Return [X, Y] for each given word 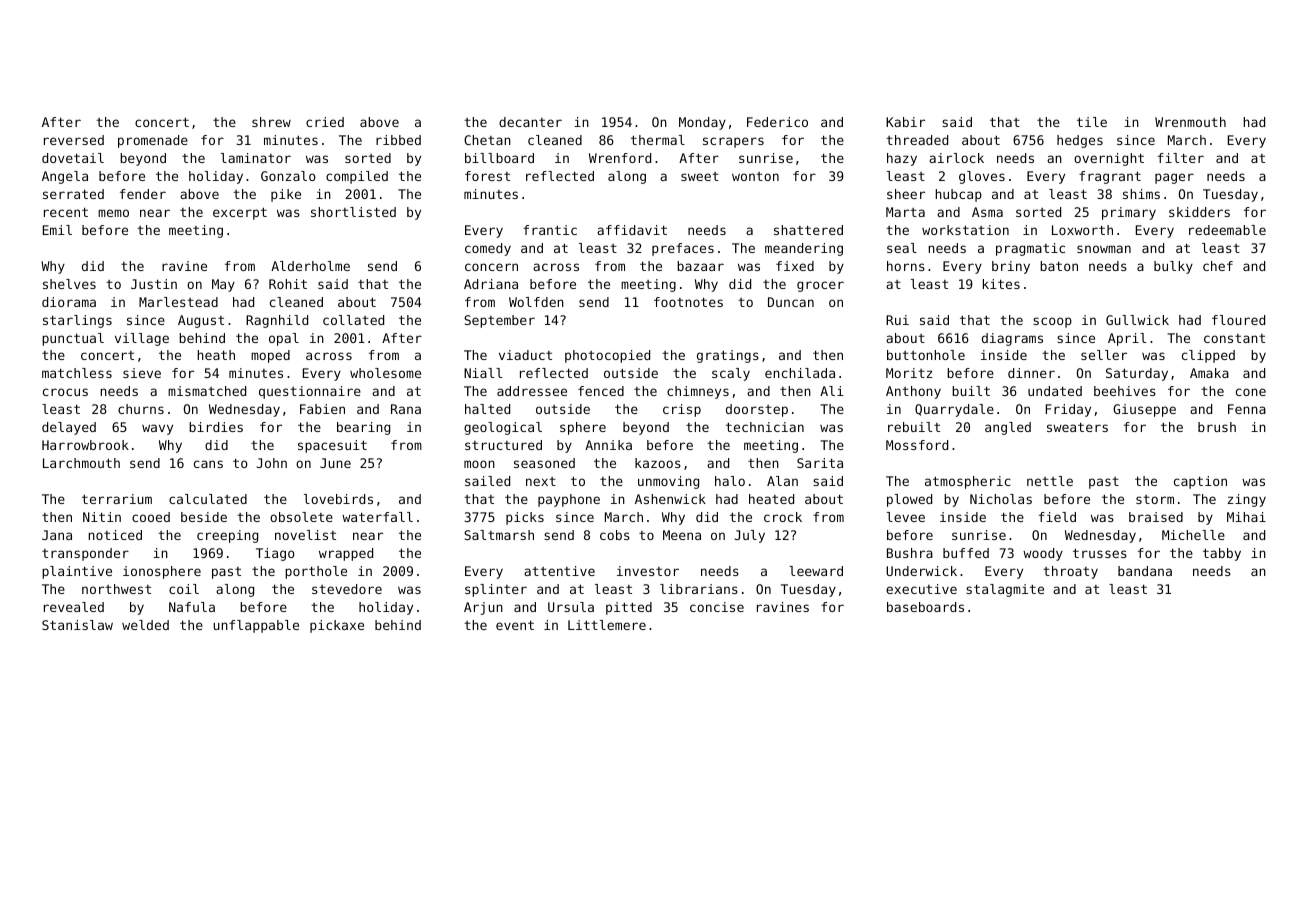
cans [208, 464]
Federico [777, 122]
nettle [1050, 481]
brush [1217, 427]
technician [765, 427]
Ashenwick [670, 499]
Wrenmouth [1190, 122]
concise [717, 607]
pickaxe [337, 626]
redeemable [1227, 230]
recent [66, 212]
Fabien [322, 409]
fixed [795, 266]
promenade [153, 141]
